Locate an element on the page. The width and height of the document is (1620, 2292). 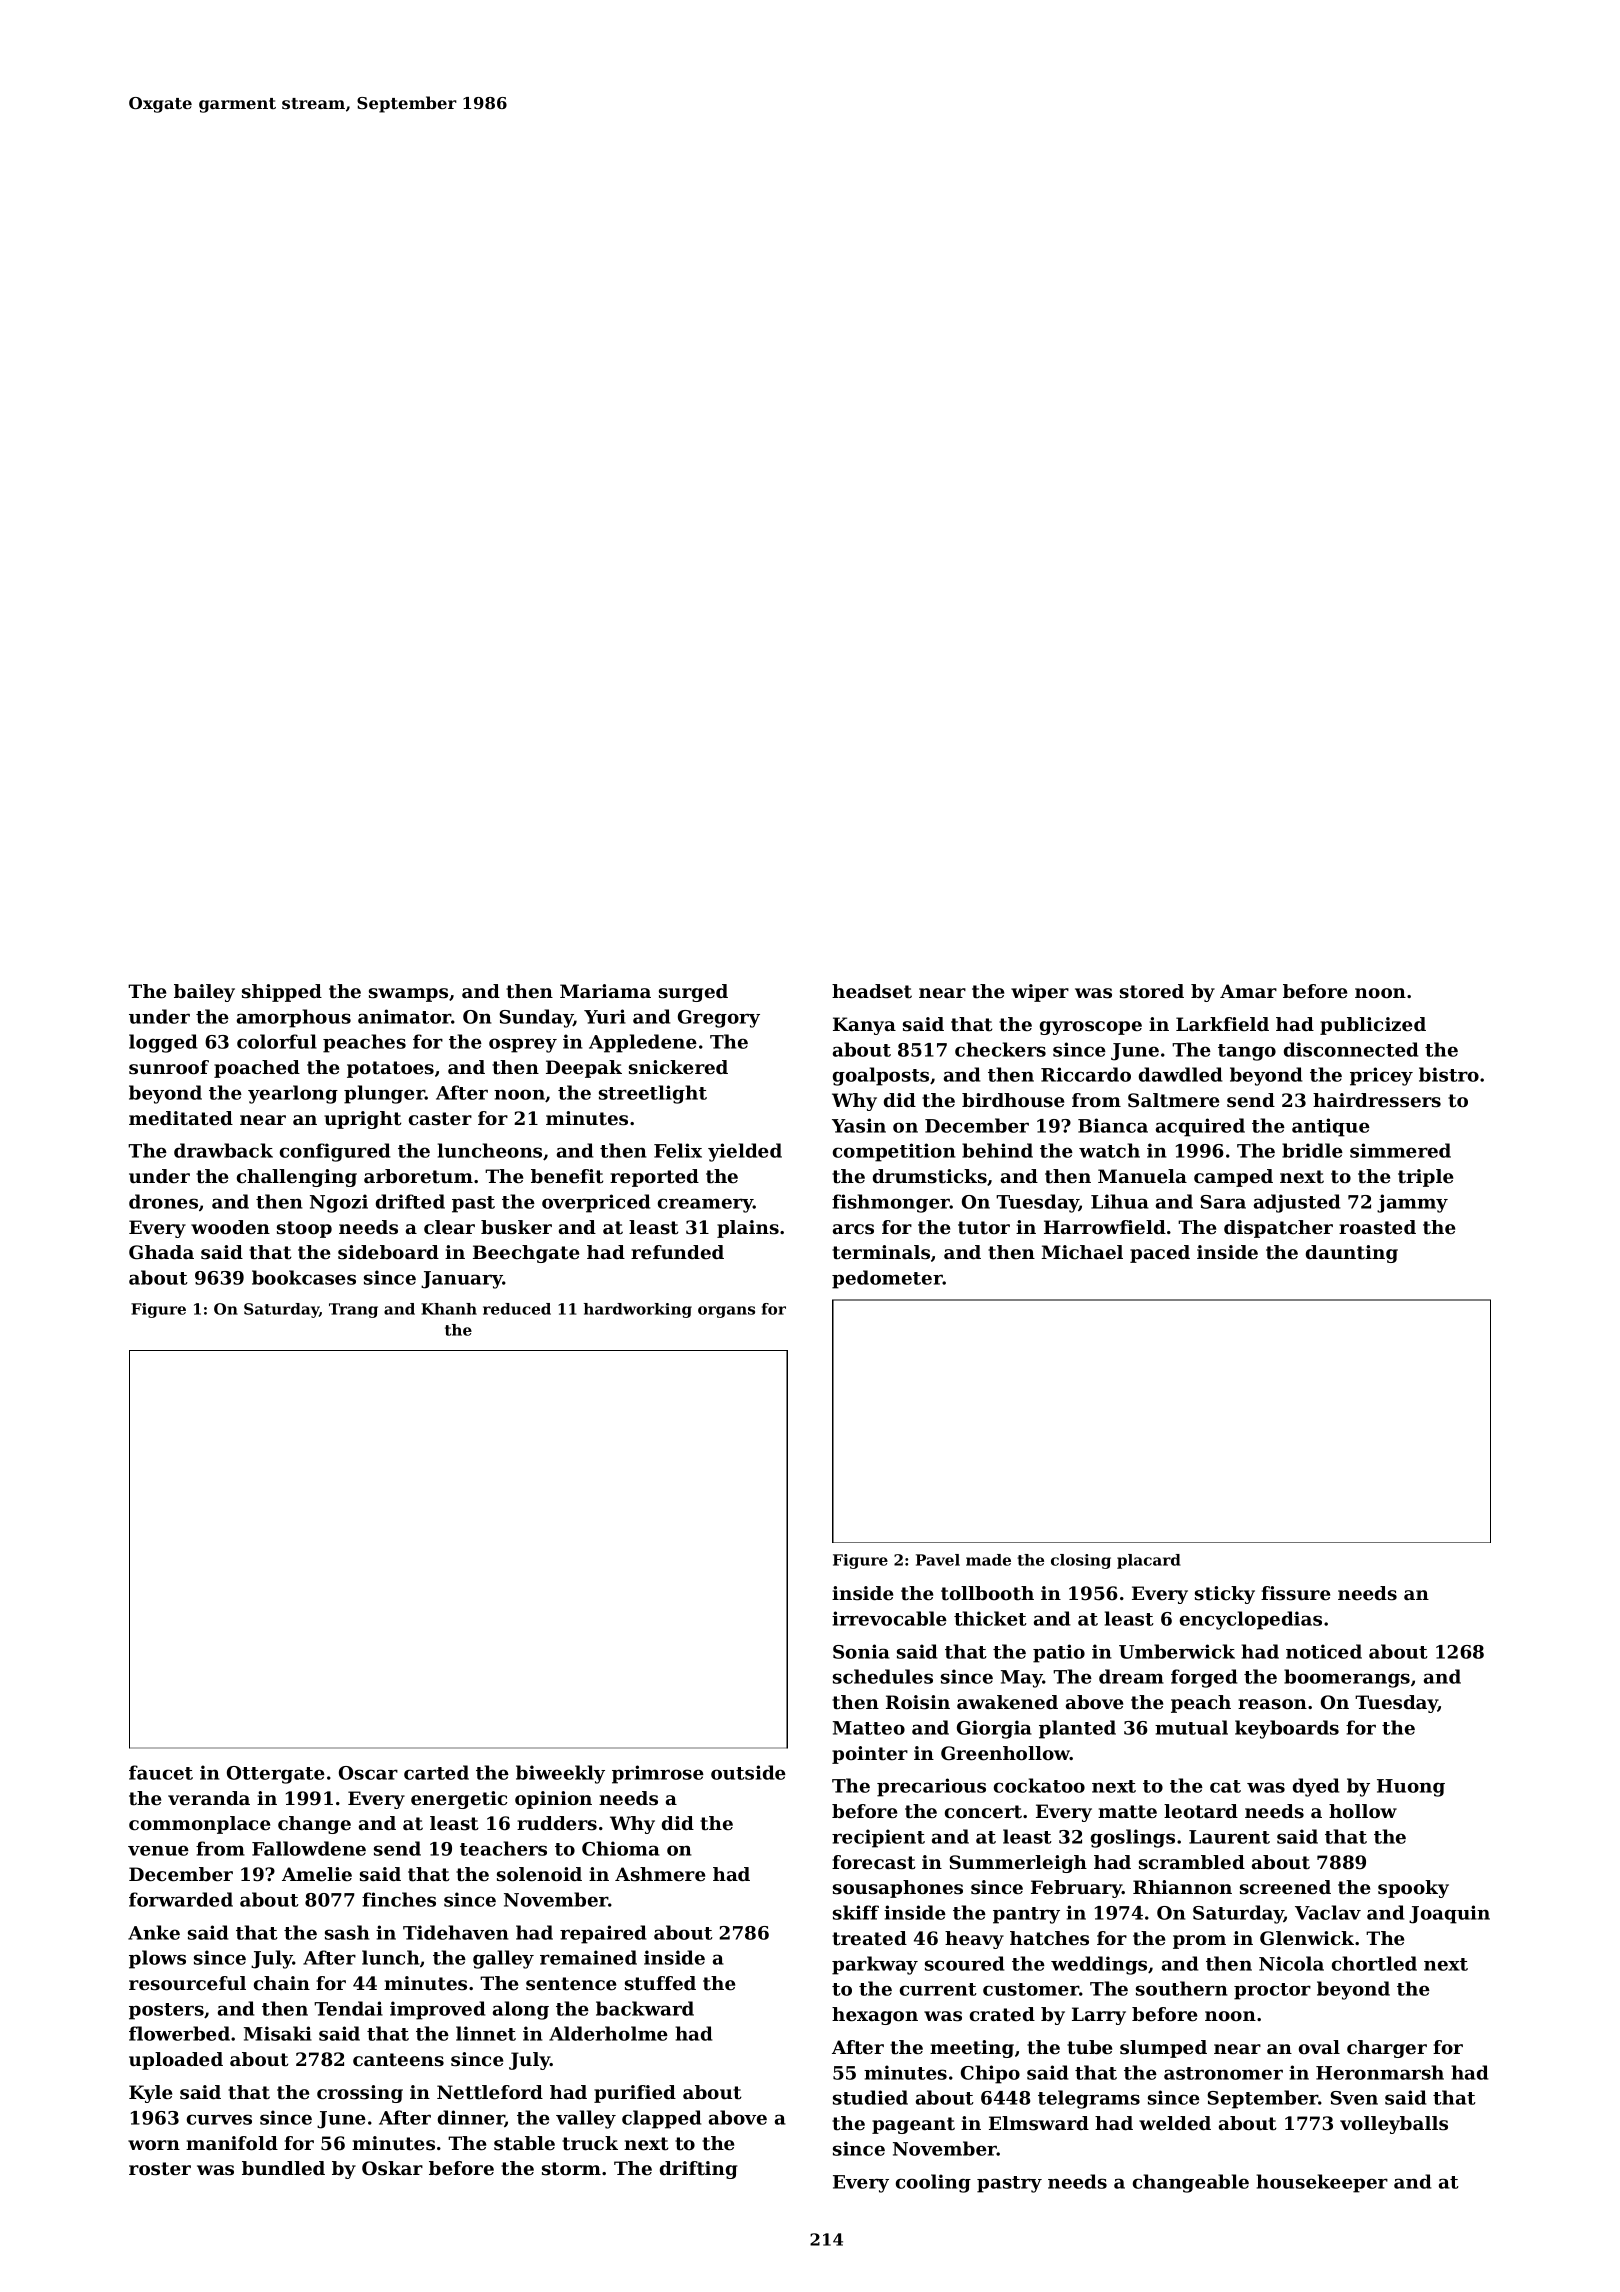
Pavel is located at coordinates (938, 1560).
